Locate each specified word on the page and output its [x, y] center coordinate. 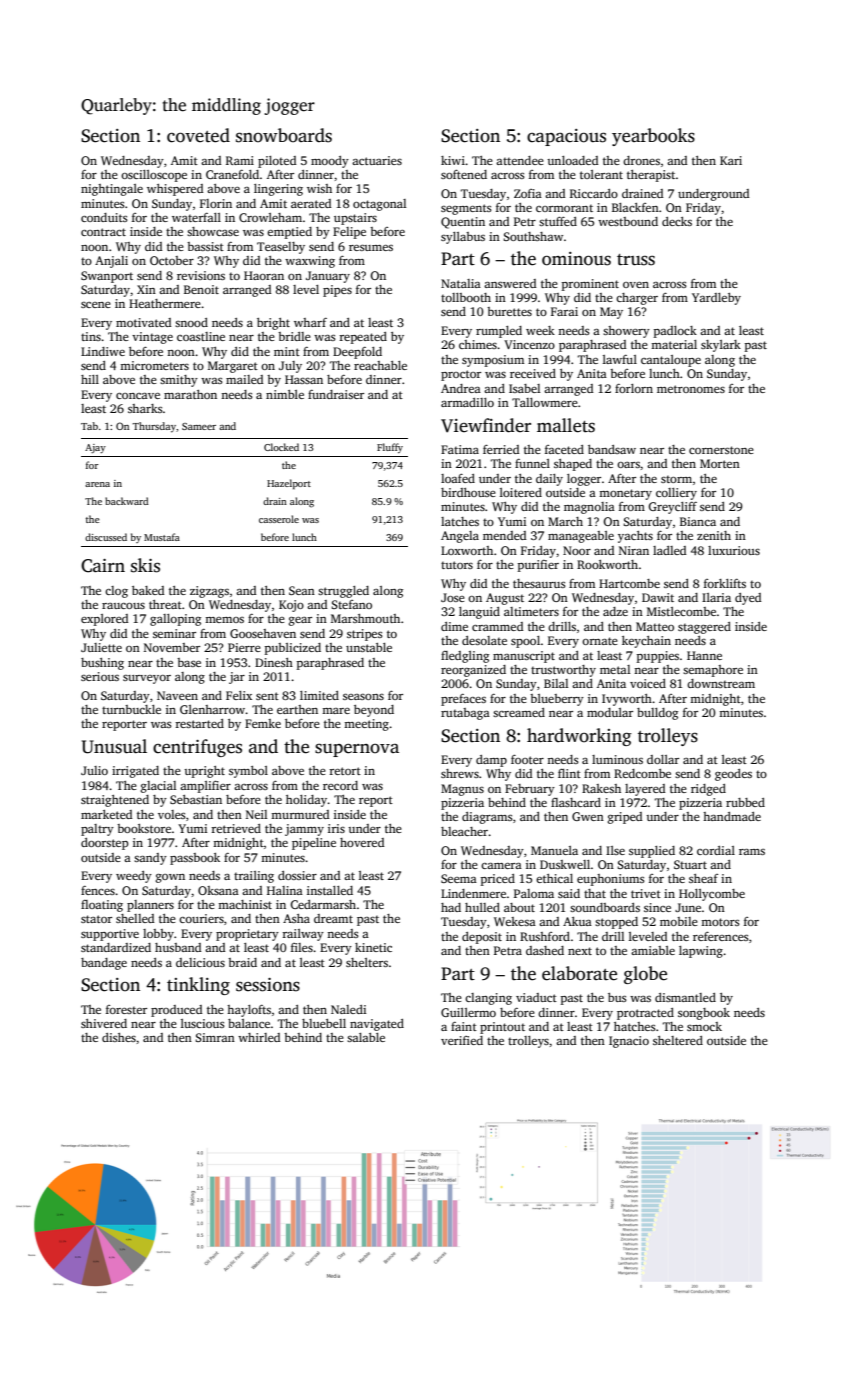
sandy [150, 859]
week [540, 330]
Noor [577, 550]
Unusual [114, 746]
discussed [106, 537]
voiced [648, 683]
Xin [146, 289]
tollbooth [466, 297]
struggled [343, 592]
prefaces [463, 700]
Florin [216, 203]
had [451, 907]
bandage [104, 964]
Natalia [461, 283]
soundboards [605, 907]
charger [637, 299]
